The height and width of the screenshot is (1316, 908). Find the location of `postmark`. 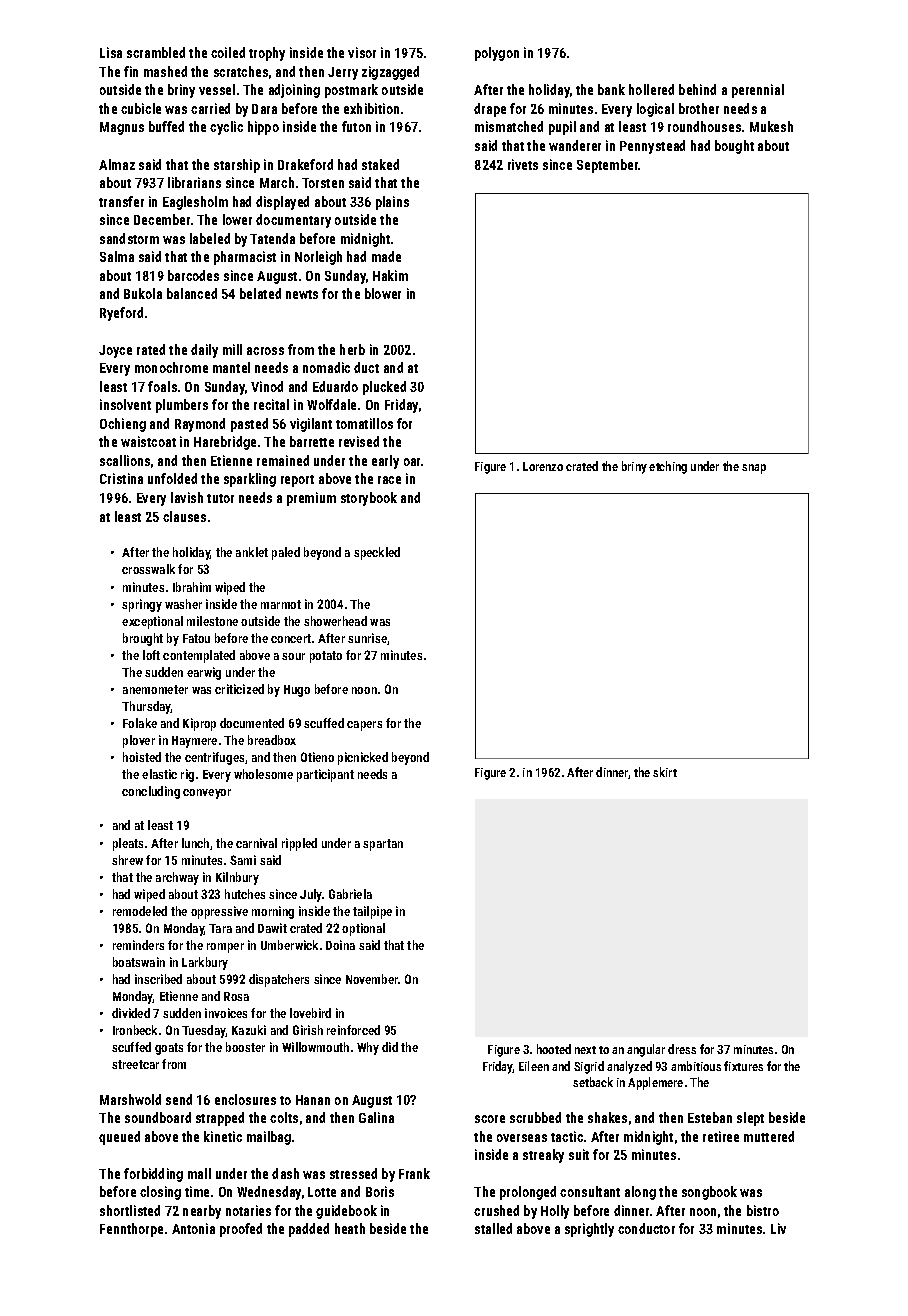

postmark is located at coordinates (351, 91).
